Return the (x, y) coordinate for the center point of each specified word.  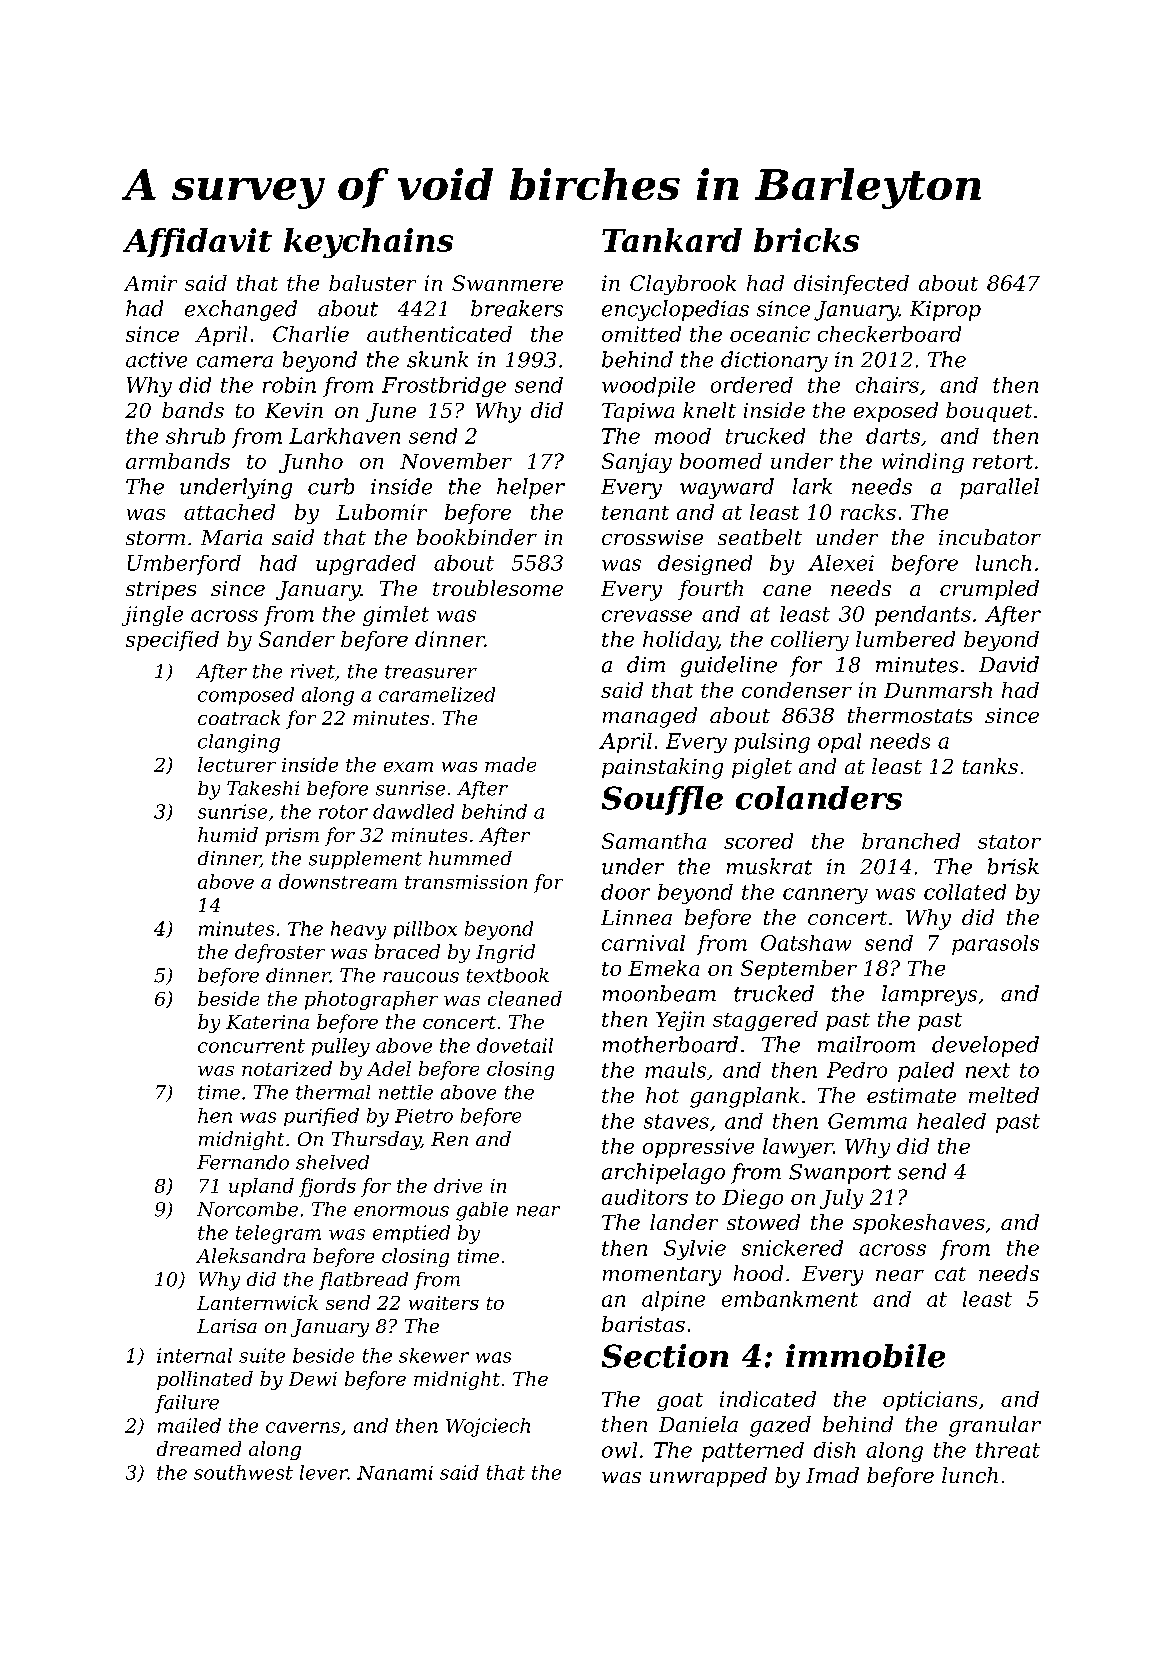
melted (1004, 1095)
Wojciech (488, 1427)
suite (262, 1355)
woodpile (648, 387)
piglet (762, 768)
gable (482, 1211)
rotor (343, 812)
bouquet (989, 412)
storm (155, 538)
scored (758, 841)
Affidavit (197, 242)
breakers (517, 308)
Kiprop (945, 311)
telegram (278, 1234)
